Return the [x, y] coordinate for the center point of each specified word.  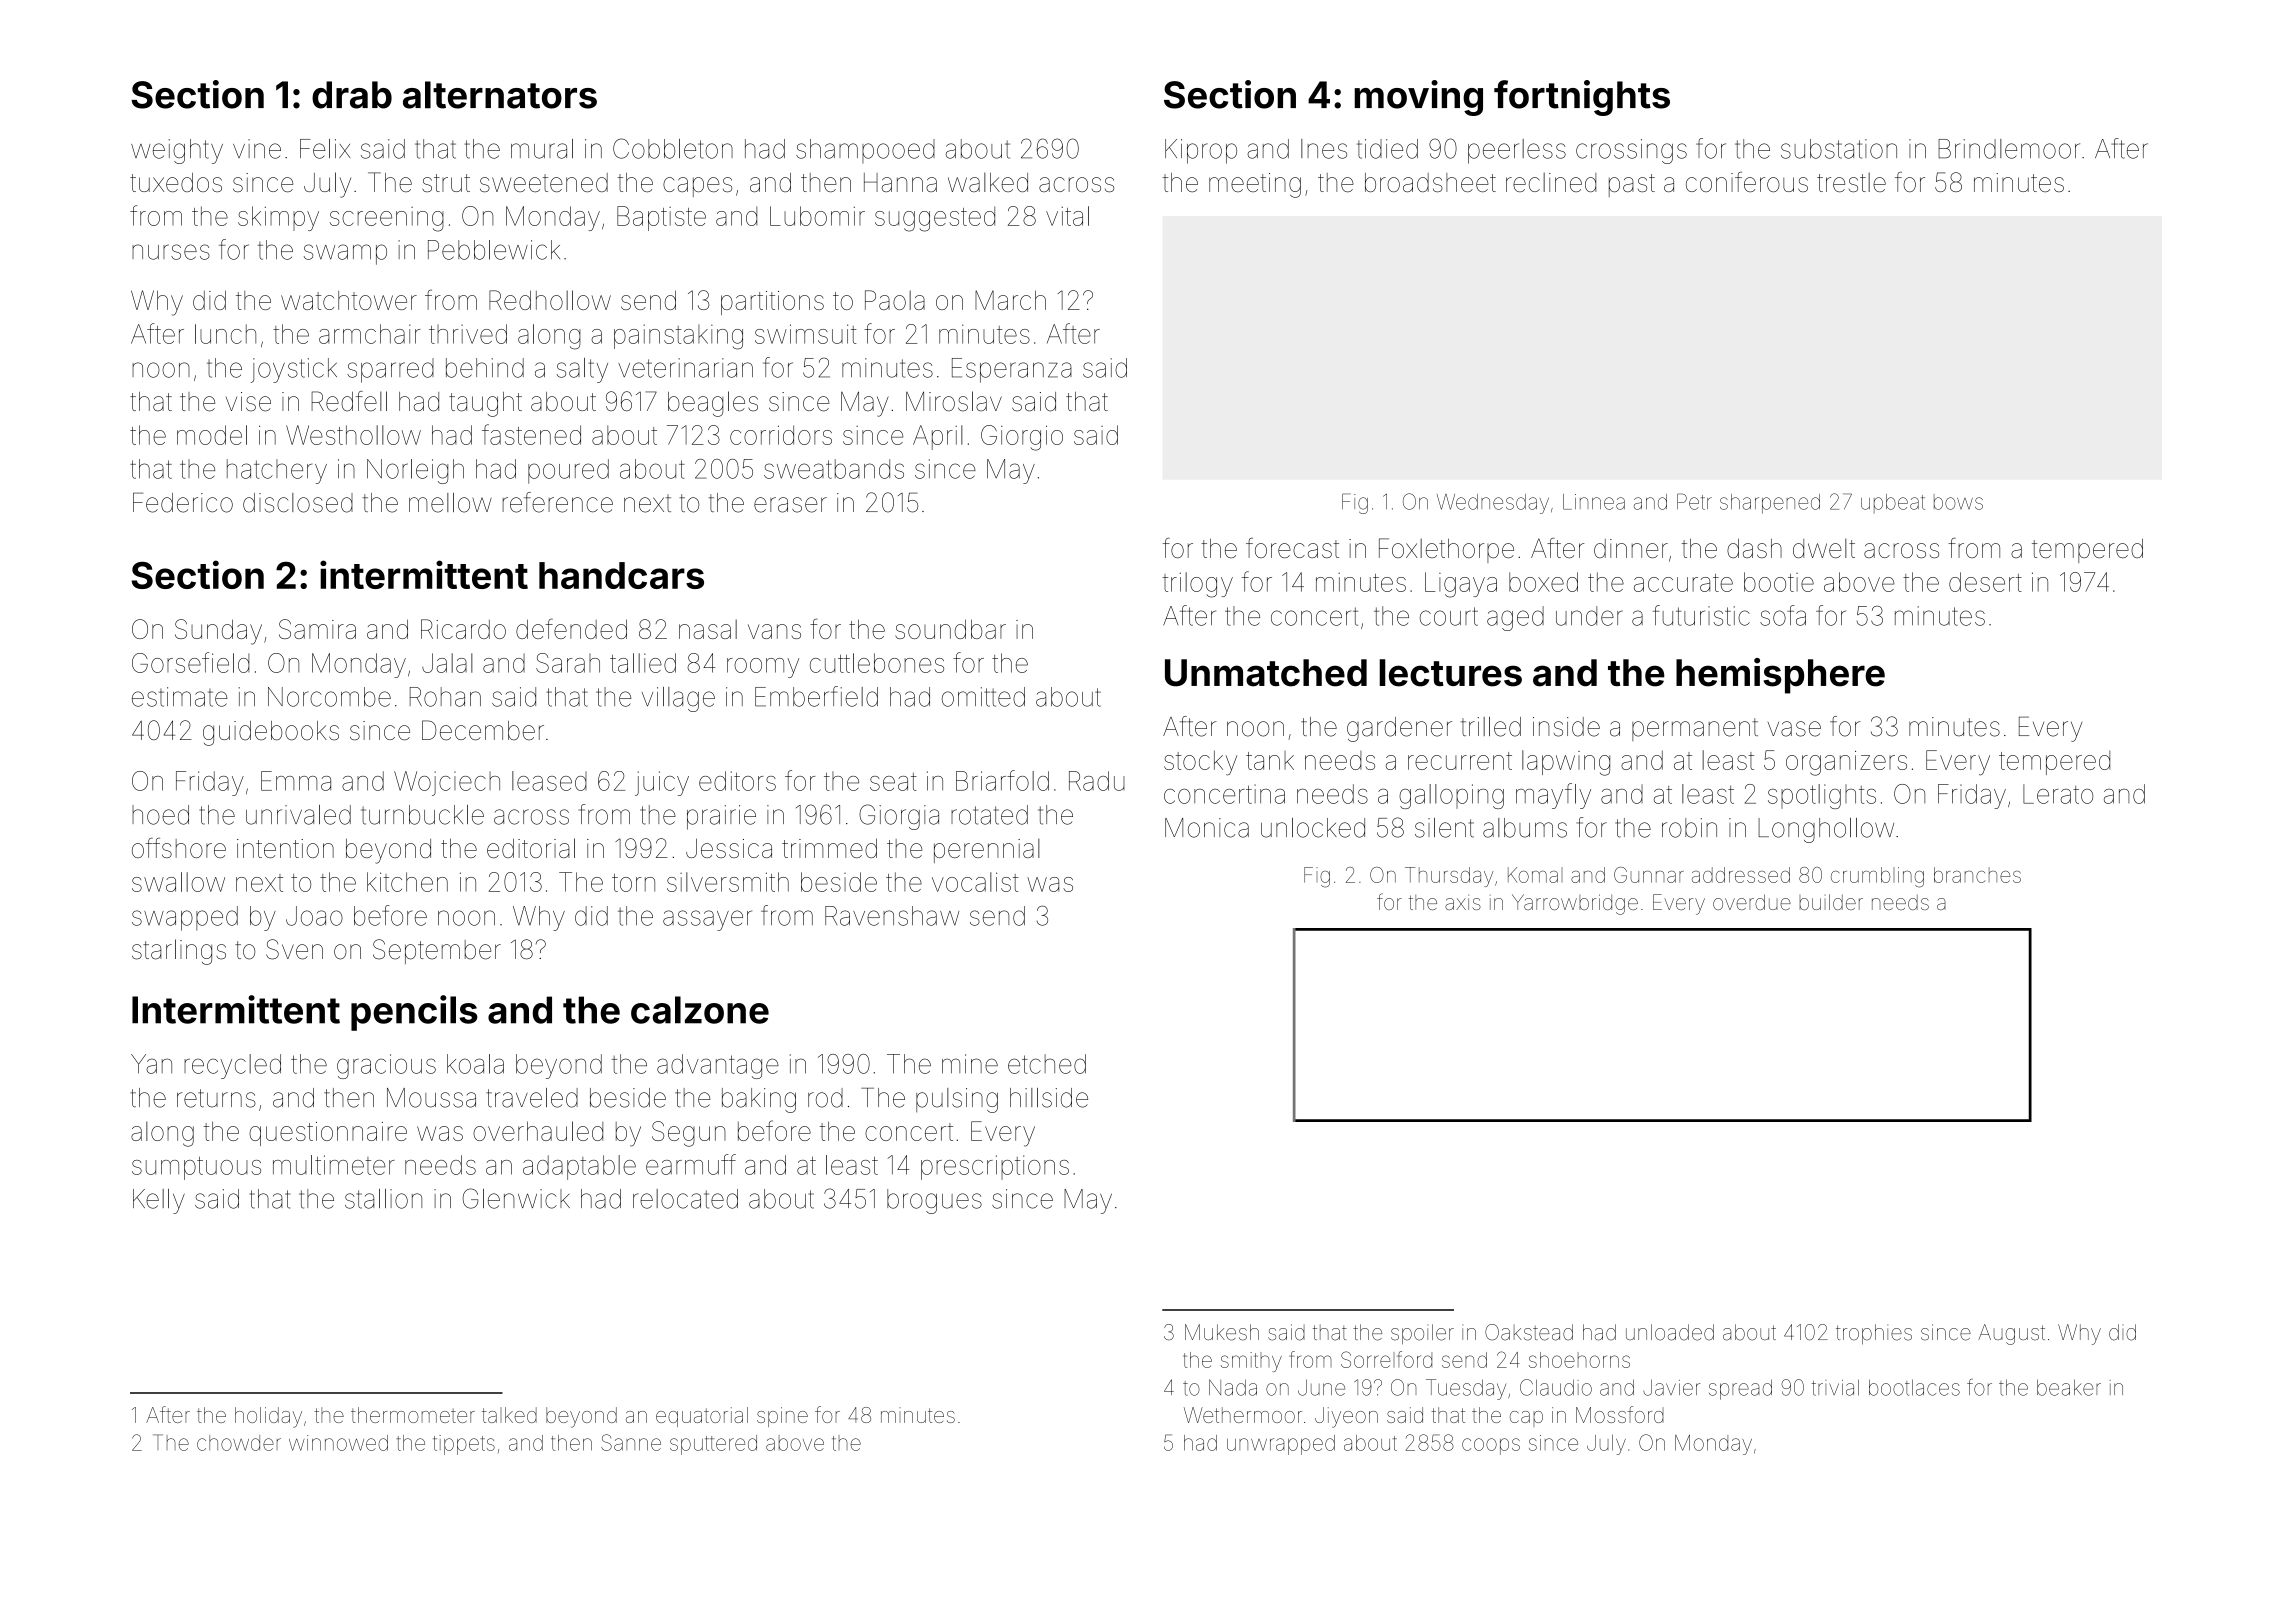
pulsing [957, 1100]
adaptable [579, 1167]
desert [1985, 582]
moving [1418, 98]
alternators [500, 95]
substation [1839, 149]
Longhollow [1826, 830]
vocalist [975, 882]
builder [1831, 902]
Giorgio [1022, 438]
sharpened [1770, 504]
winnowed [338, 1443]
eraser [790, 505]
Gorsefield [190, 662]
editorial [531, 848]
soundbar [950, 629]
